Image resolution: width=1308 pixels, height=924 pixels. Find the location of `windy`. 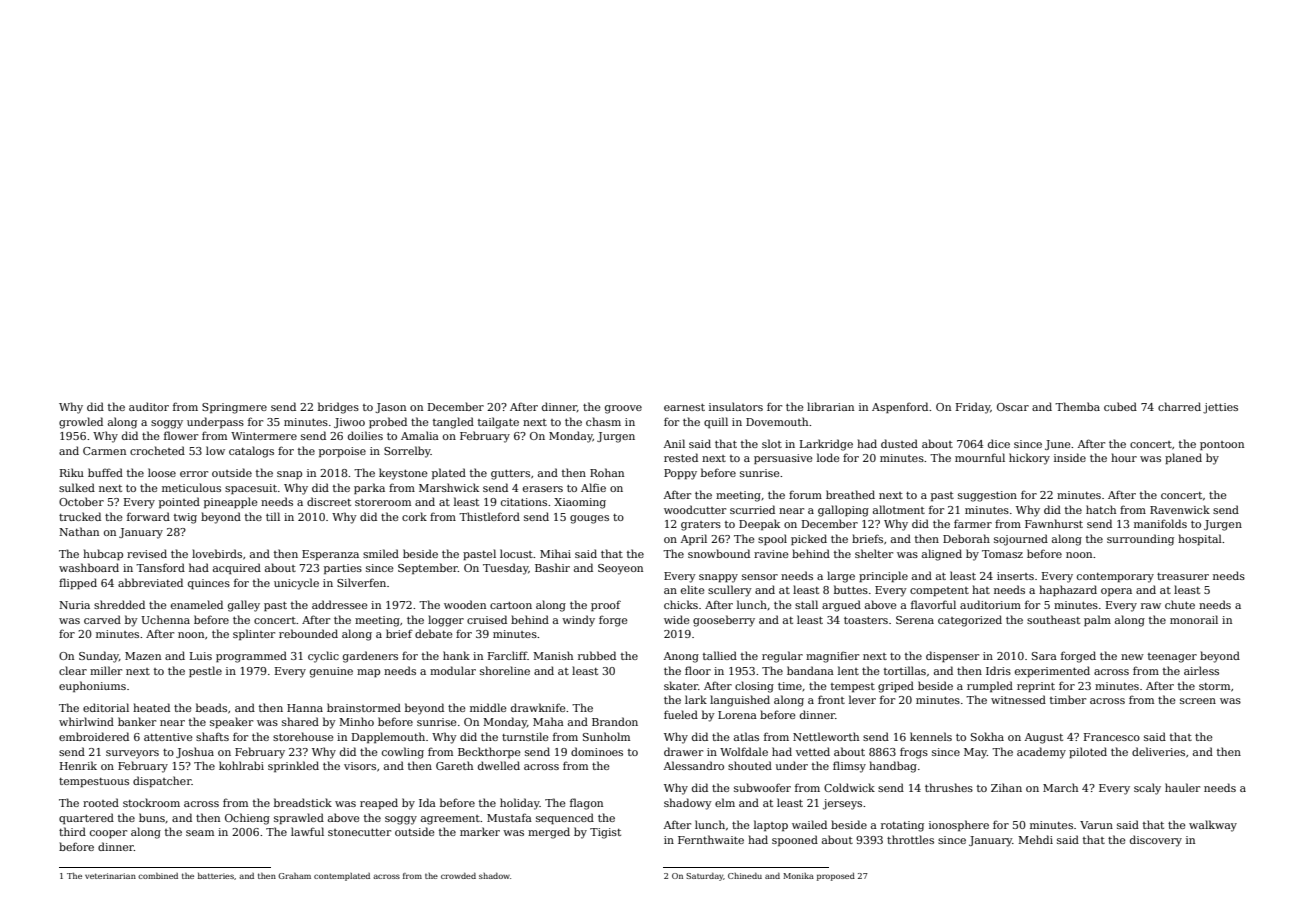

windy is located at coordinates (578, 621).
